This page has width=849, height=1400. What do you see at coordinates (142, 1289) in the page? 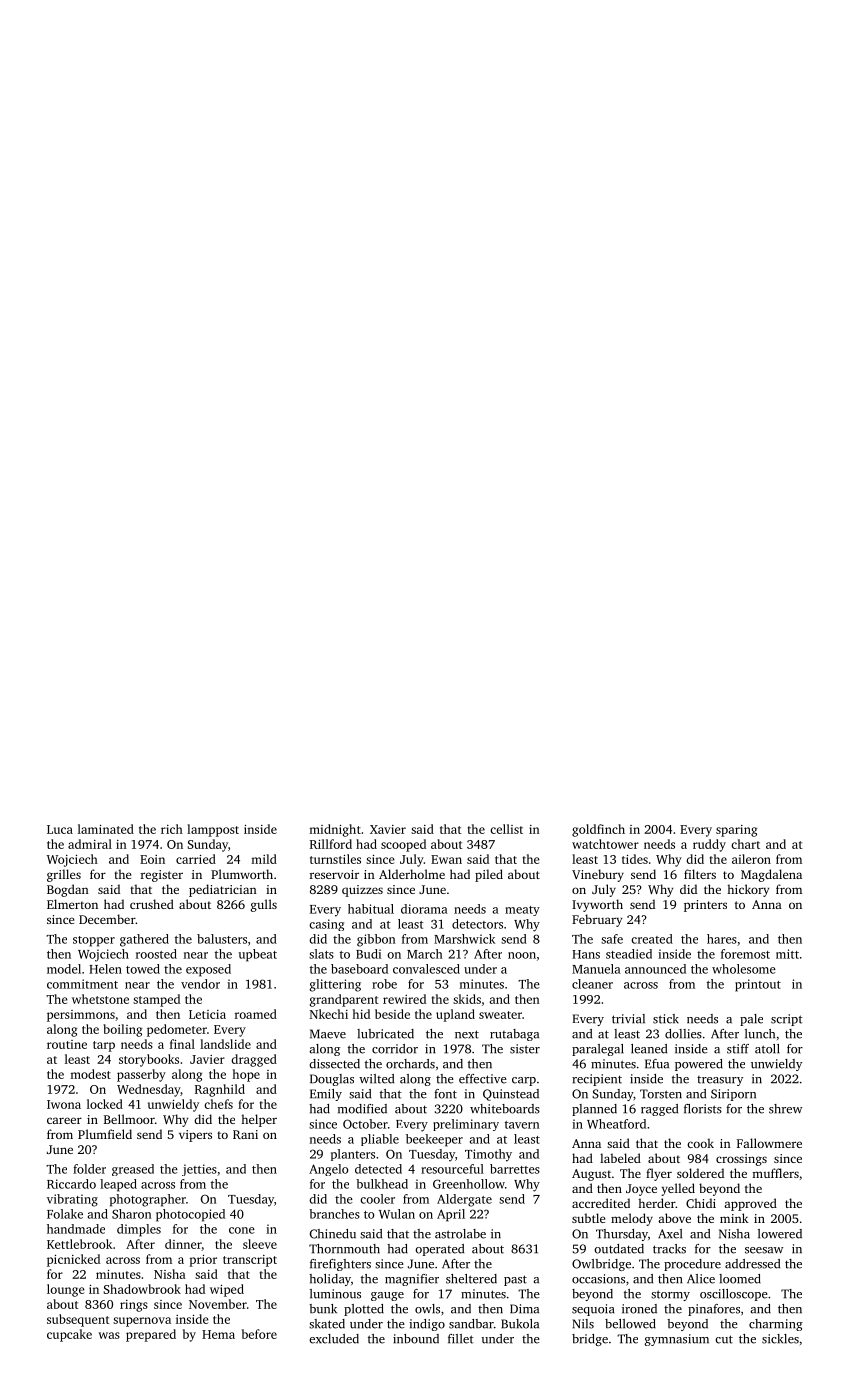
I see `Shadowbrook` at bounding box center [142, 1289].
